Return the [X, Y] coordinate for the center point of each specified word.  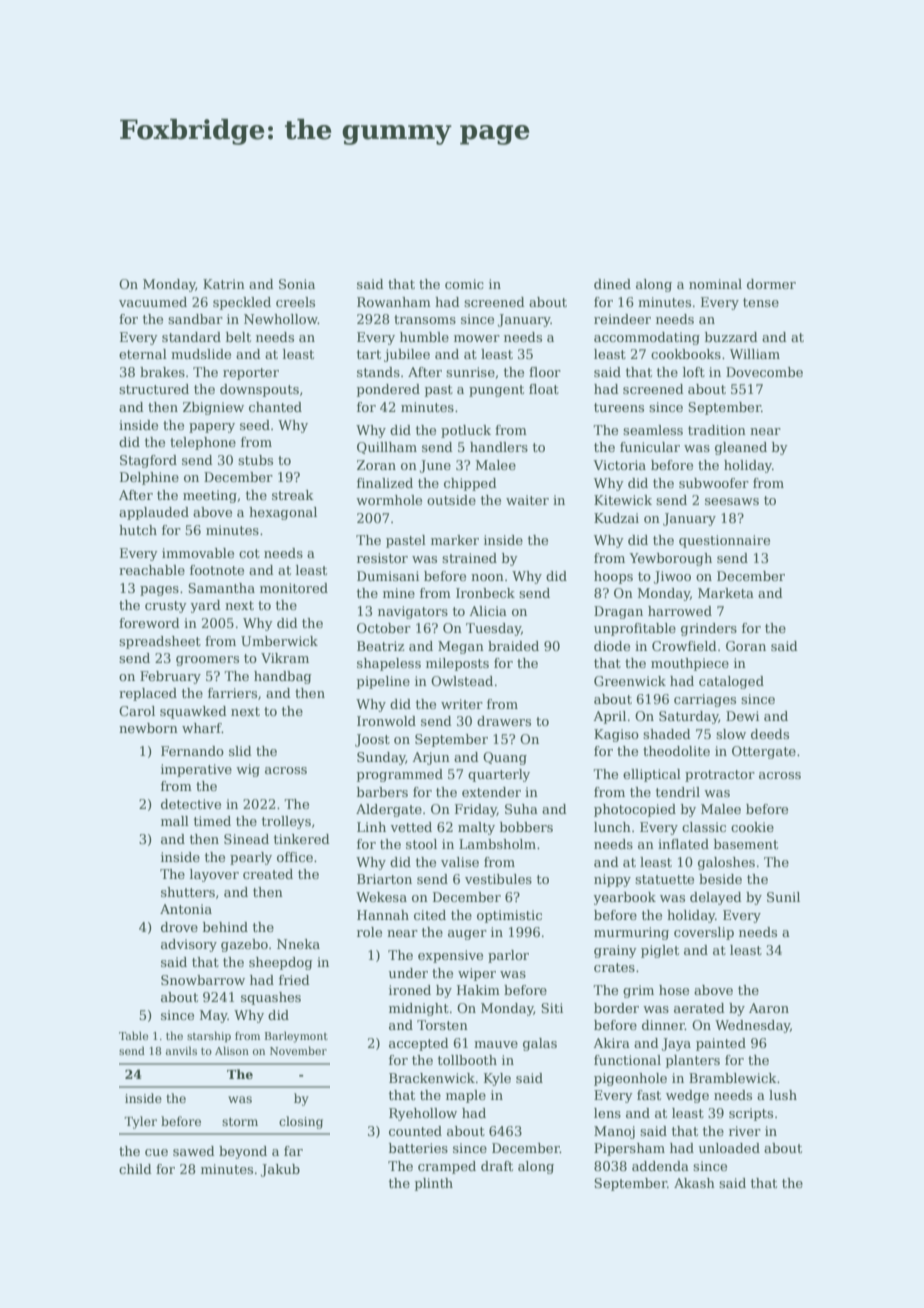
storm [240, 1121]
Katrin [224, 284]
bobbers [526, 827]
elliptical [652, 775]
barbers [382, 792]
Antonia [186, 909]
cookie [752, 827]
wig [248, 770]
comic [464, 284]
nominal [715, 284]
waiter [527, 500]
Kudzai [616, 518]
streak [293, 495]
